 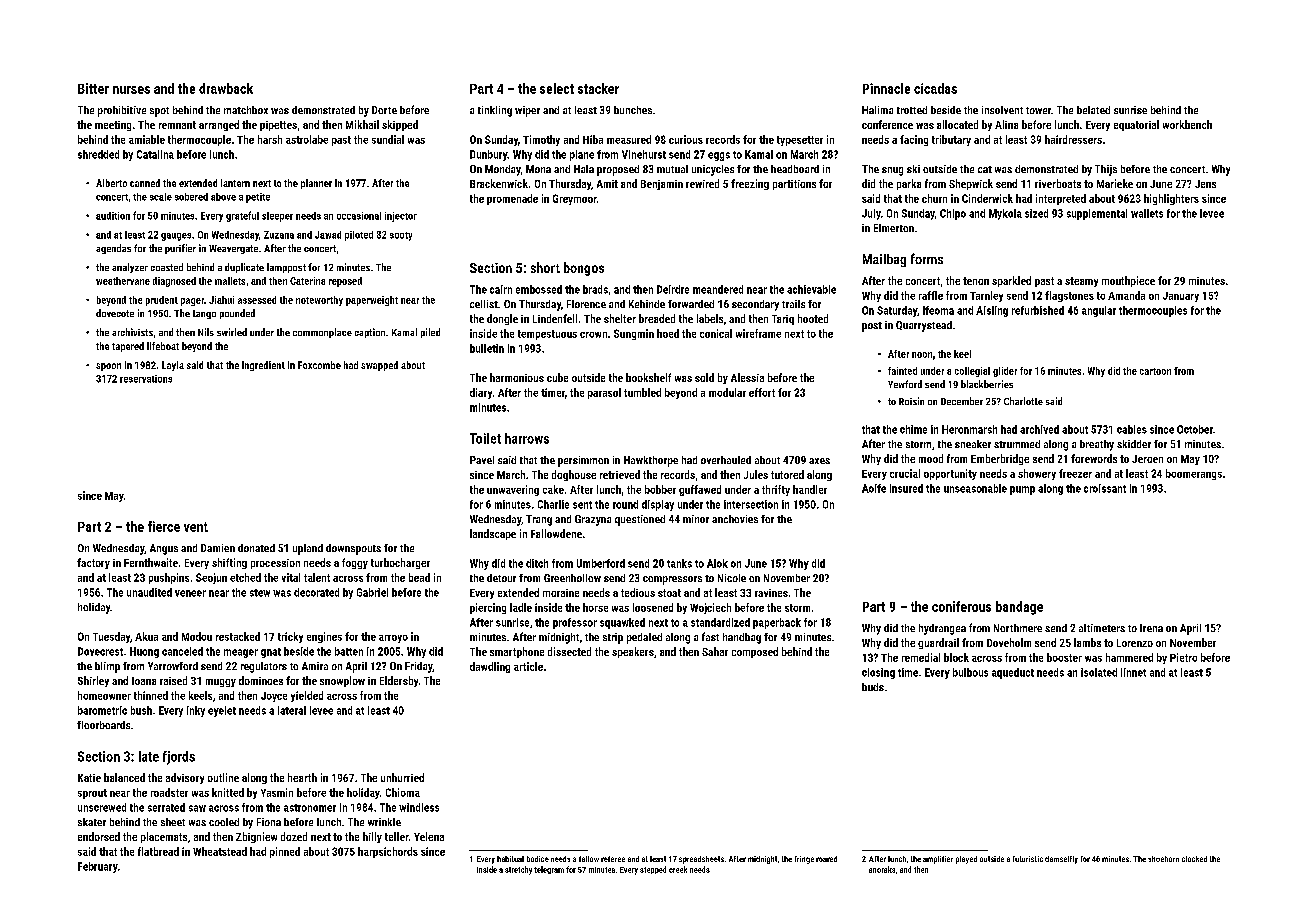 I want to click on astrolabe, so click(x=307, y=139).
